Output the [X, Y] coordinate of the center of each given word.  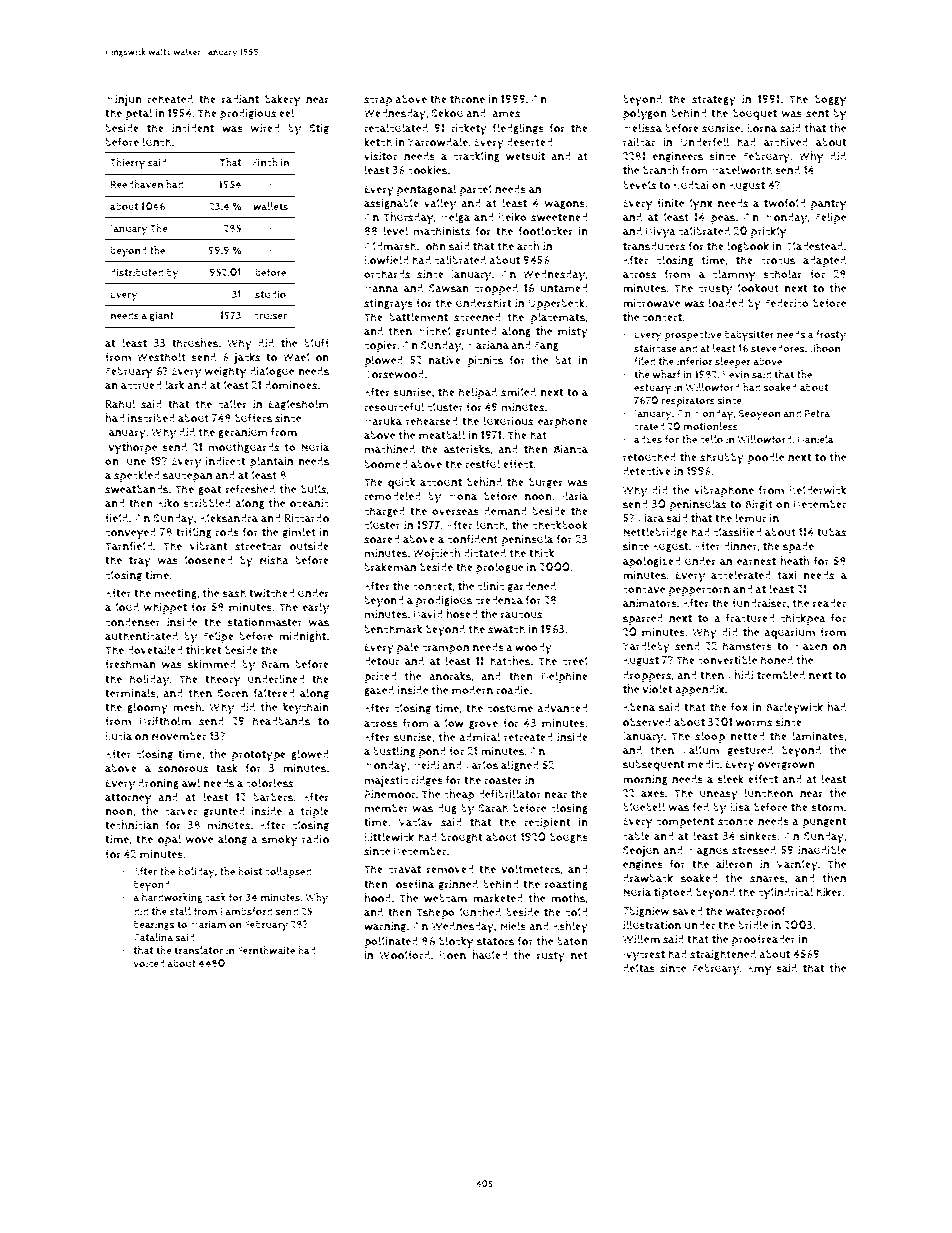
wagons [564, 205]
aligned [520, 765]
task [227, 768]
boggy [831, 101]
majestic [386, 782]
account [441, 482]
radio [315, 839]
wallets [270, 206]
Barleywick [794, 708]
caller [232, 404]
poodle [765, 458]
